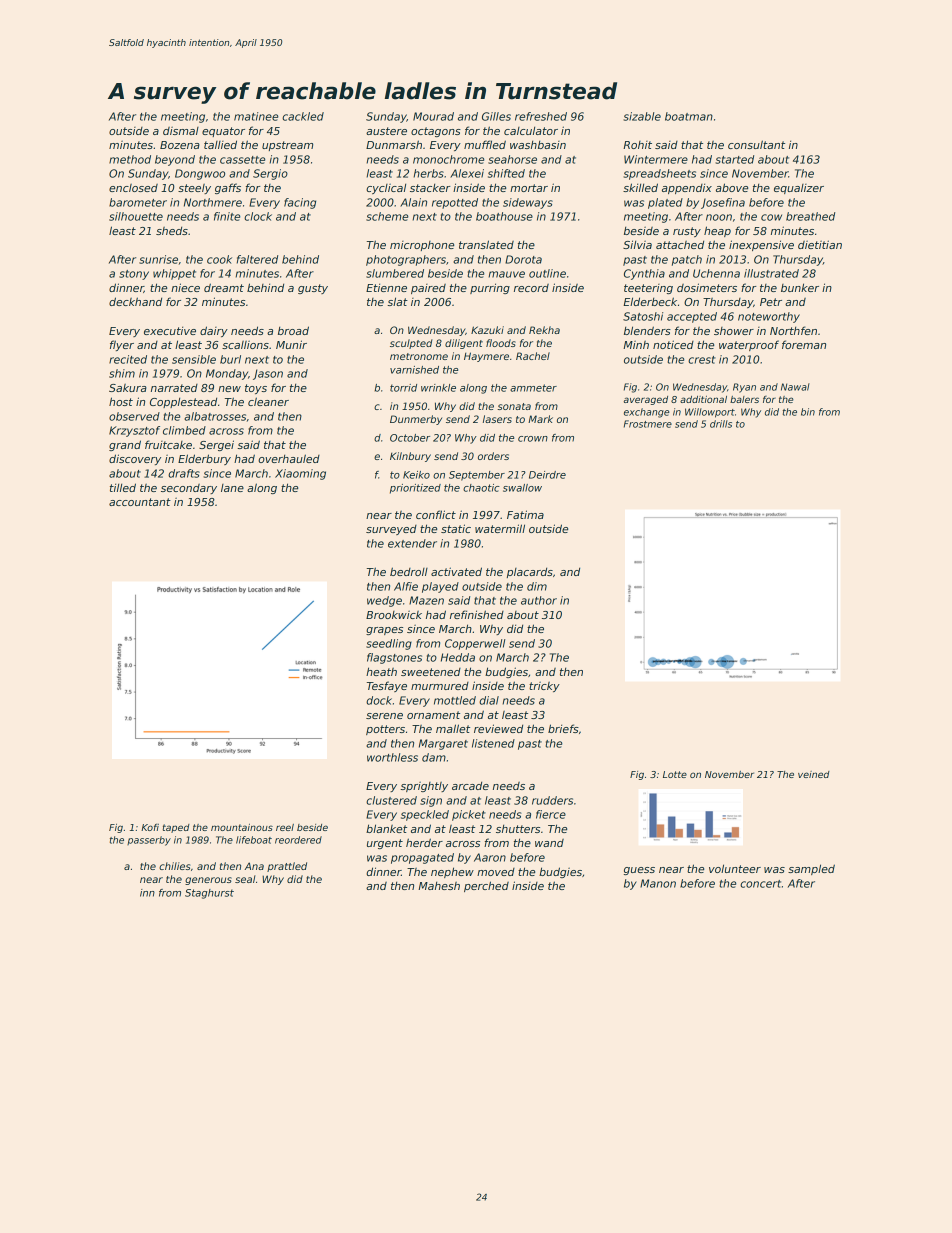 The image size is (952, 1233). Describe the element at coordinates (256, 116) in the screenshot. I see `matinee` at that location.
